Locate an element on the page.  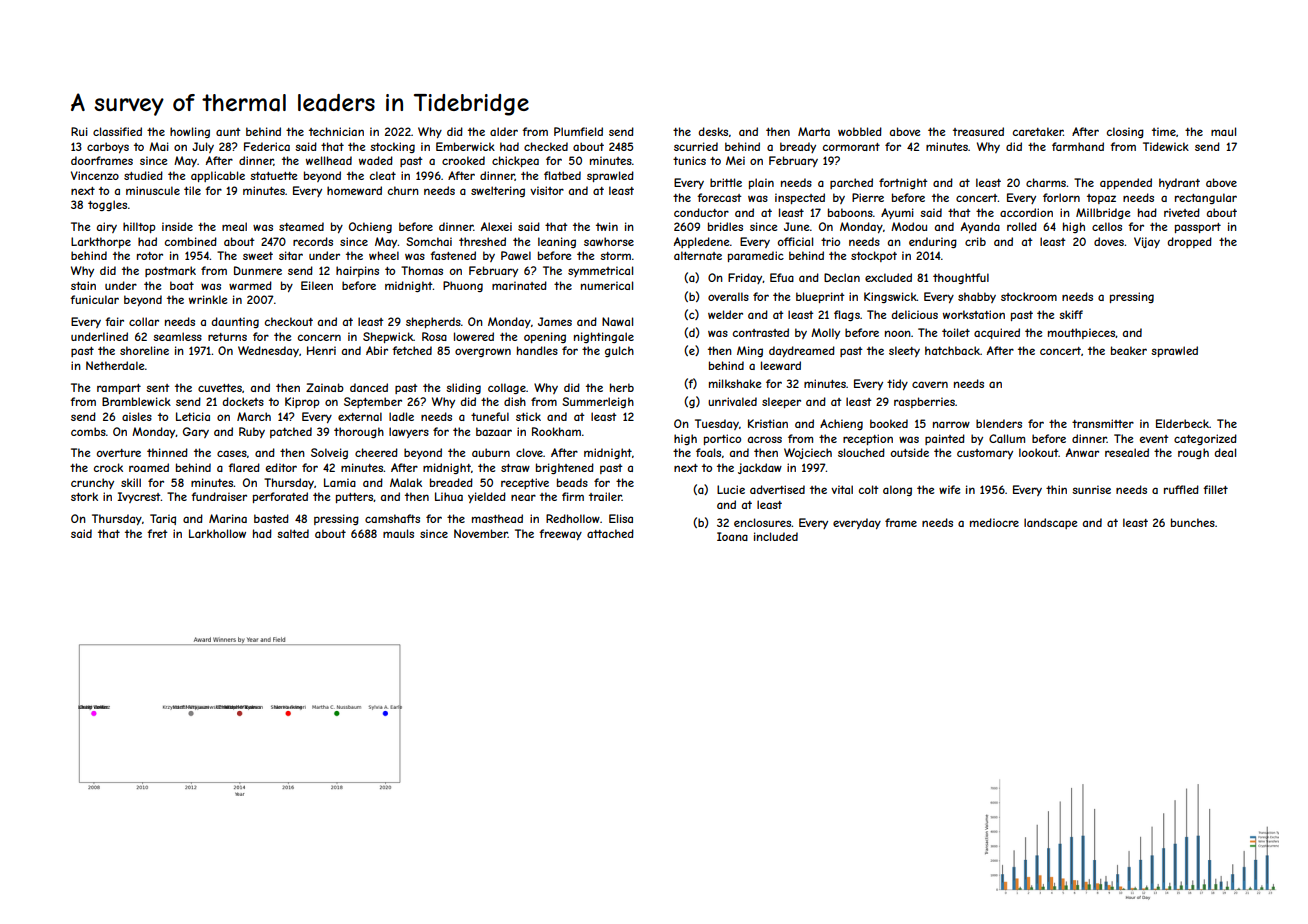
caretaker is located at coordinates (1038, 131).
